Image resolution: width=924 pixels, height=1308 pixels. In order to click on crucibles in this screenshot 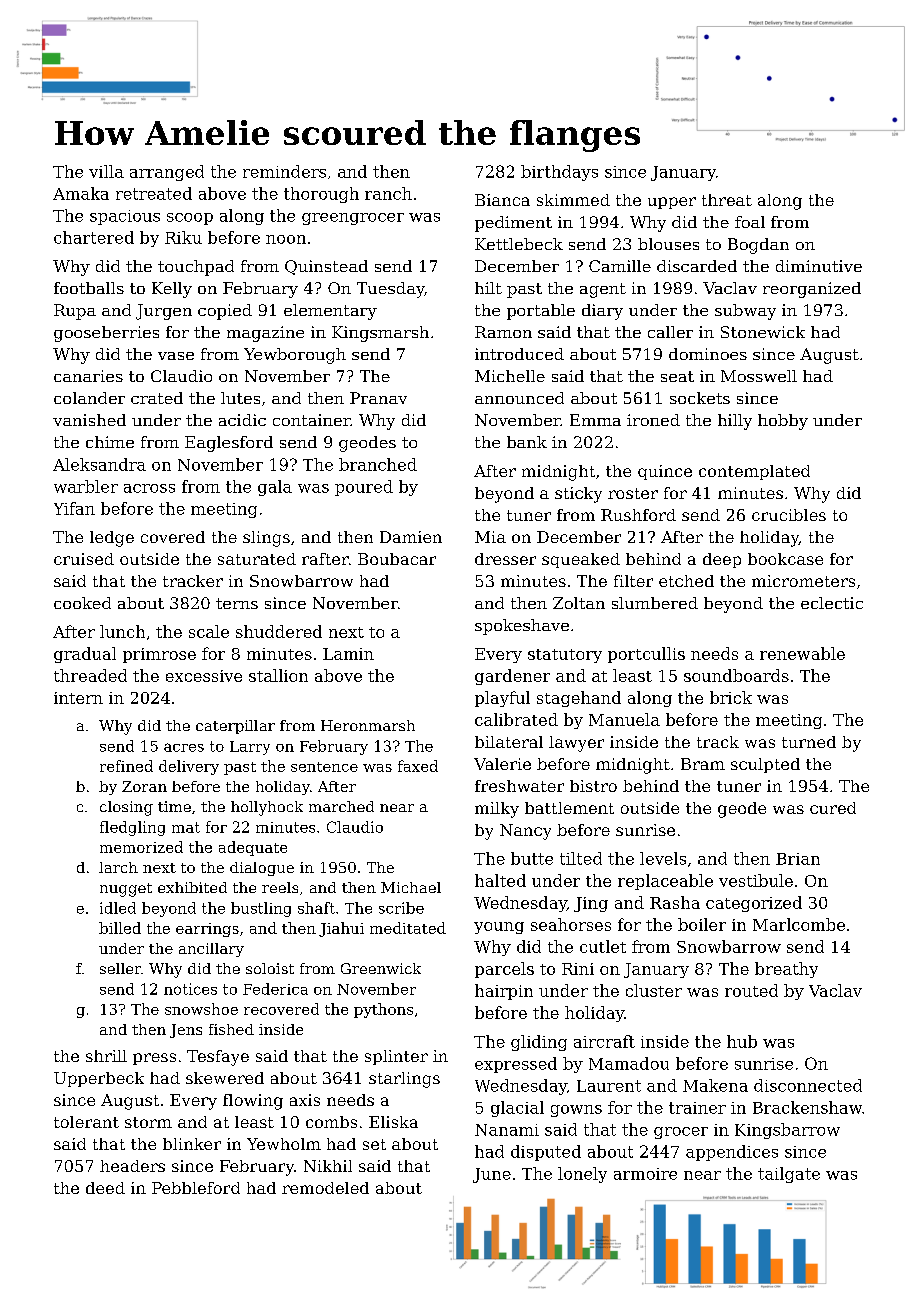, I will do `click(789, 515)`.
